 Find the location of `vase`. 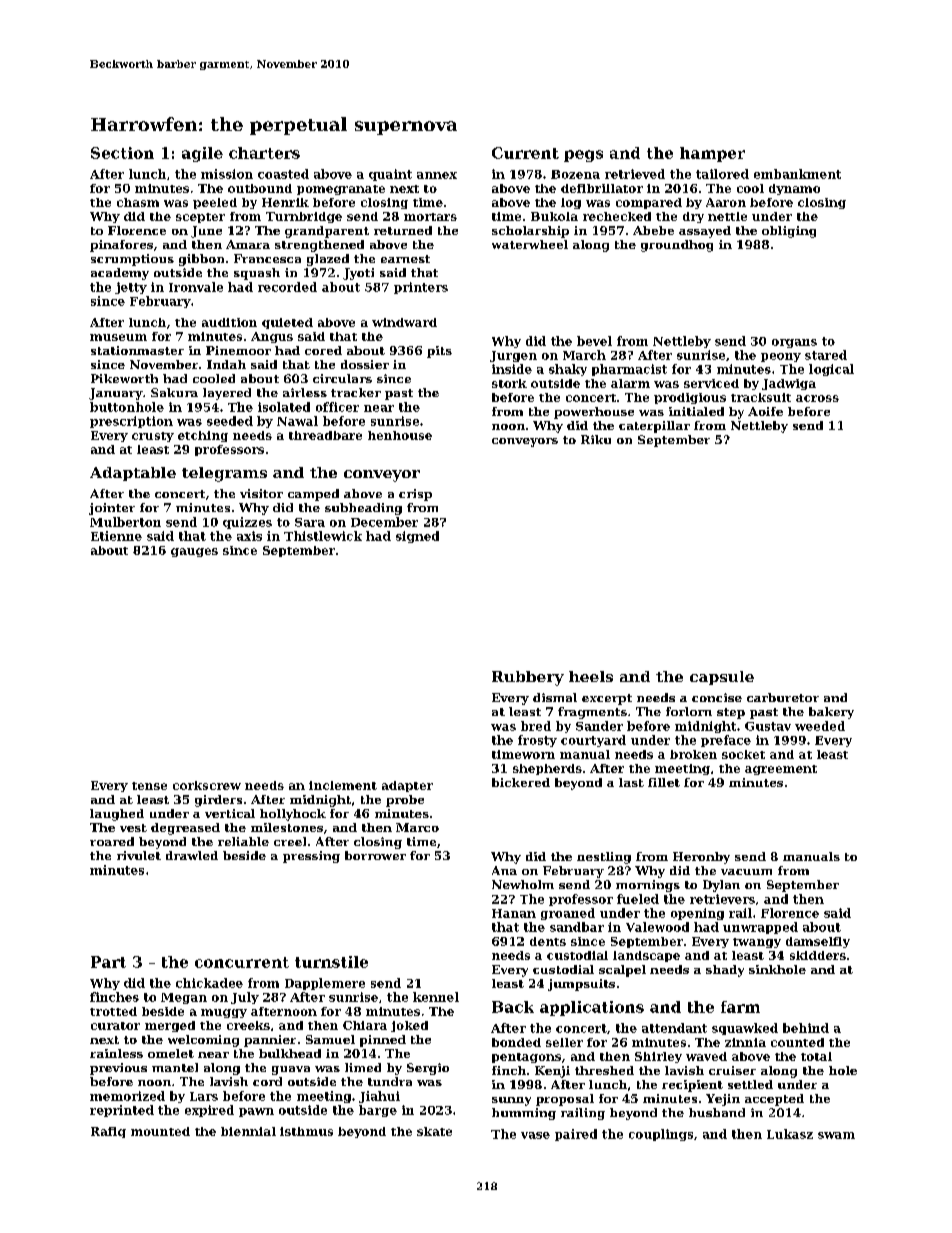

vase is located at coordinates (535, 1135).
